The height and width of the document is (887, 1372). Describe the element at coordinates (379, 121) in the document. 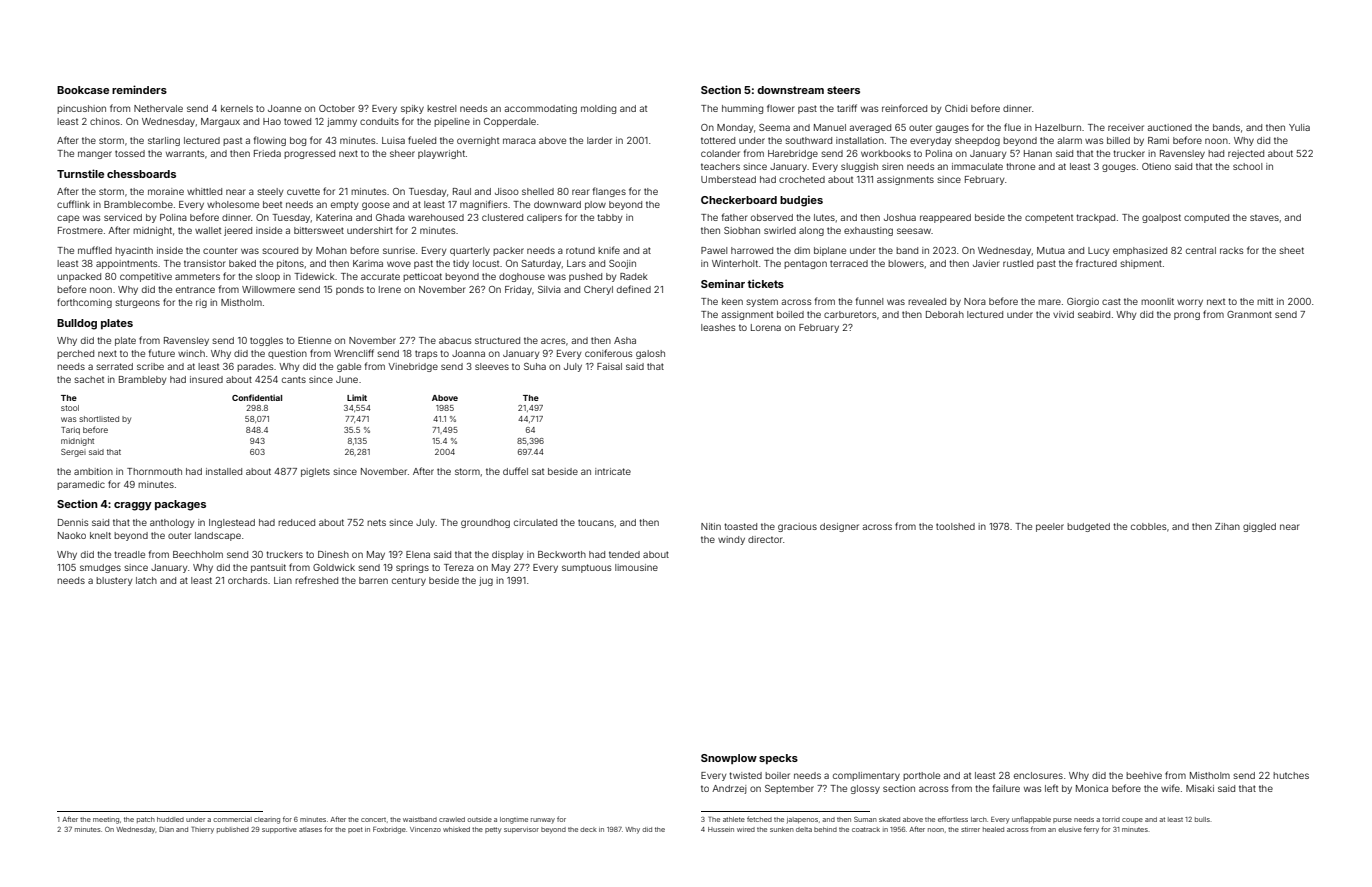

I see `conduits` at that location.
